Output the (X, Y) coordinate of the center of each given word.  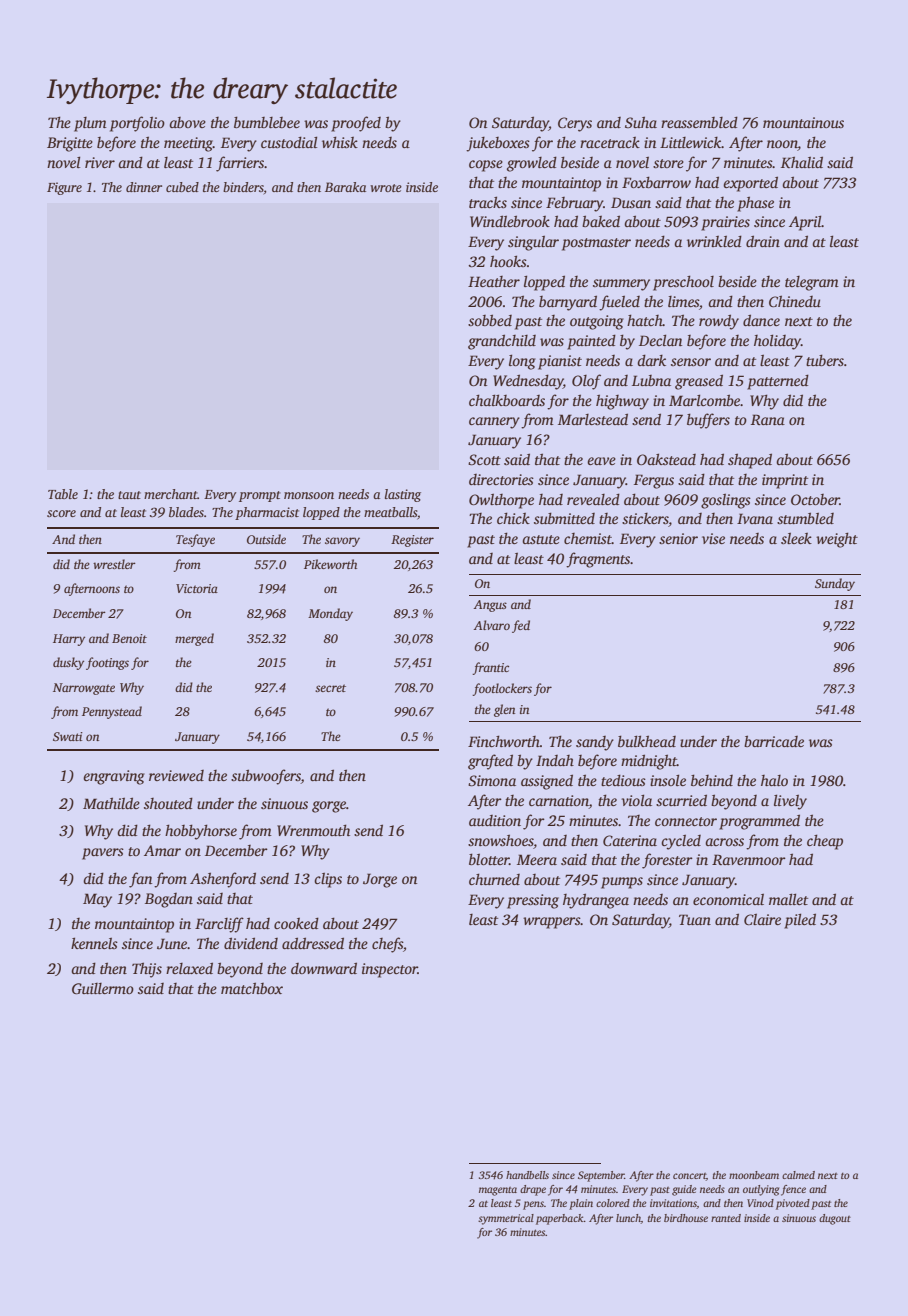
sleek (796, 538)
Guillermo (103, 988)
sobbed (490, 320)
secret (330, 688)
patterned (778, 382)
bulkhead (647, 741)
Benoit (129, 638)
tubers (825, 360)
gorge (329, 807)
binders (243, 187)
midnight (649, 762)
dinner (144, 187)
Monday (330, 614)
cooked (296, 923)
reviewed (176, 775)
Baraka (345, 187)
